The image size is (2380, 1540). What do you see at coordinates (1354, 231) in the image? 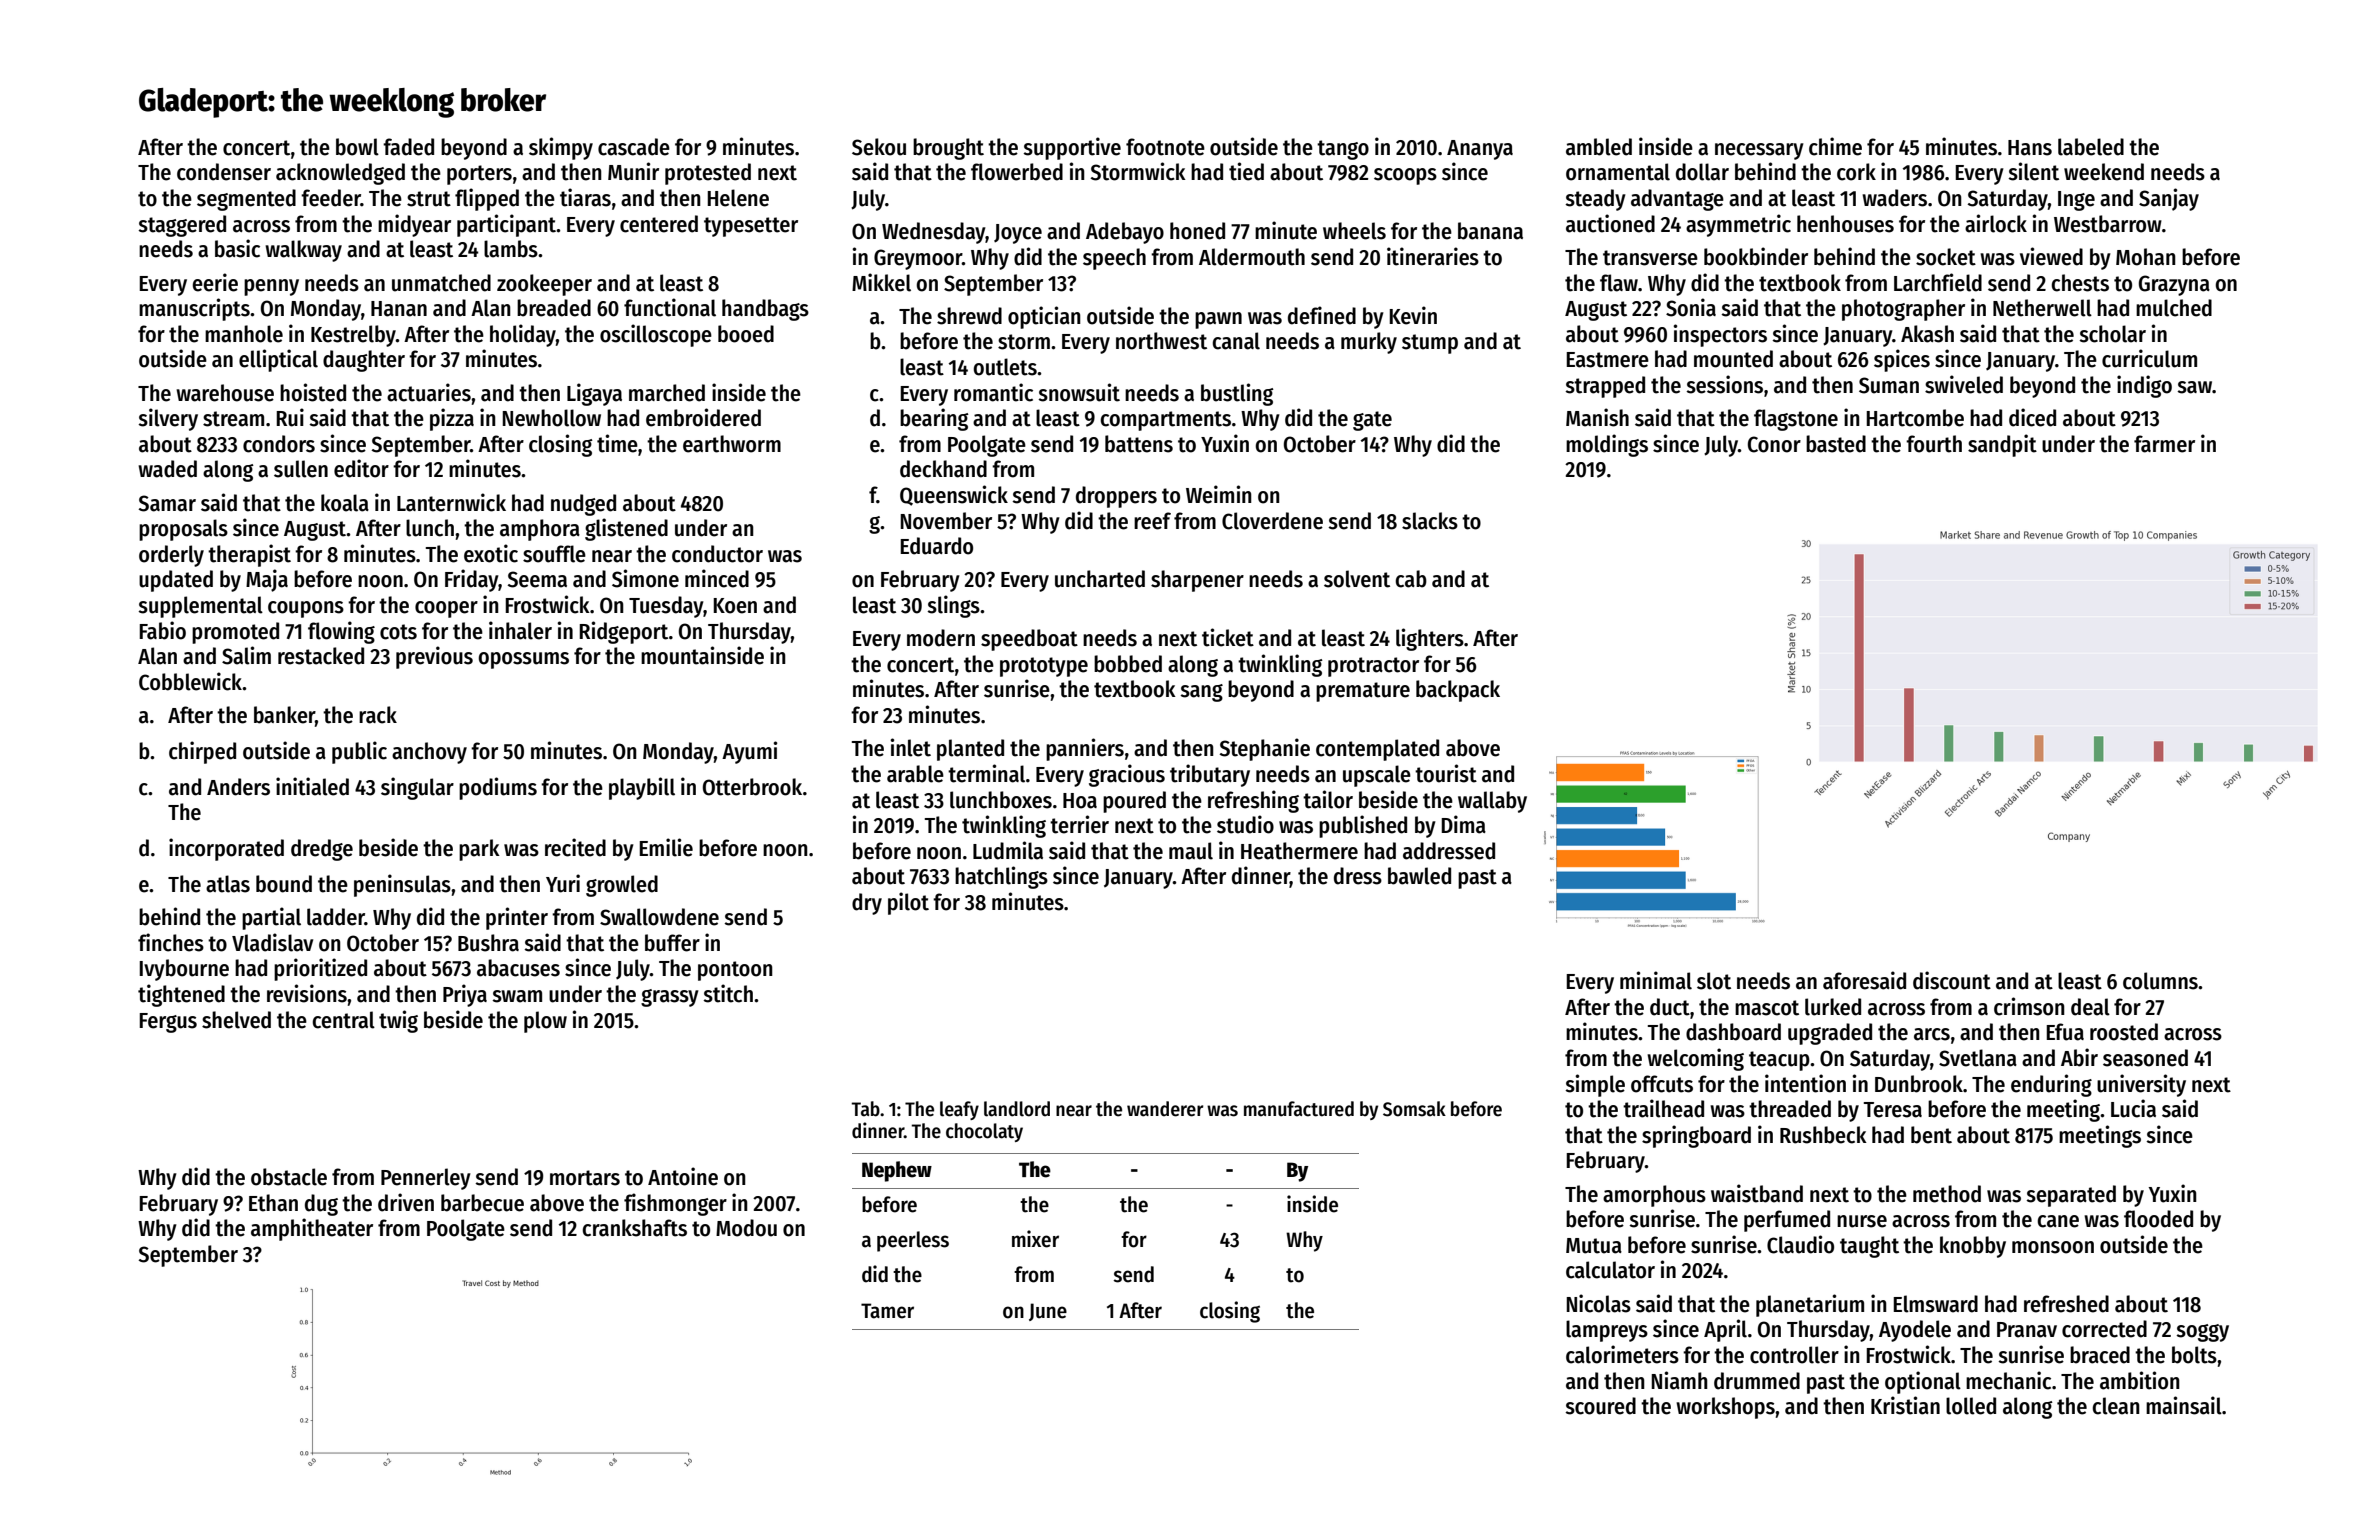
I see `wheels` at bounding box center [1354, 231].
